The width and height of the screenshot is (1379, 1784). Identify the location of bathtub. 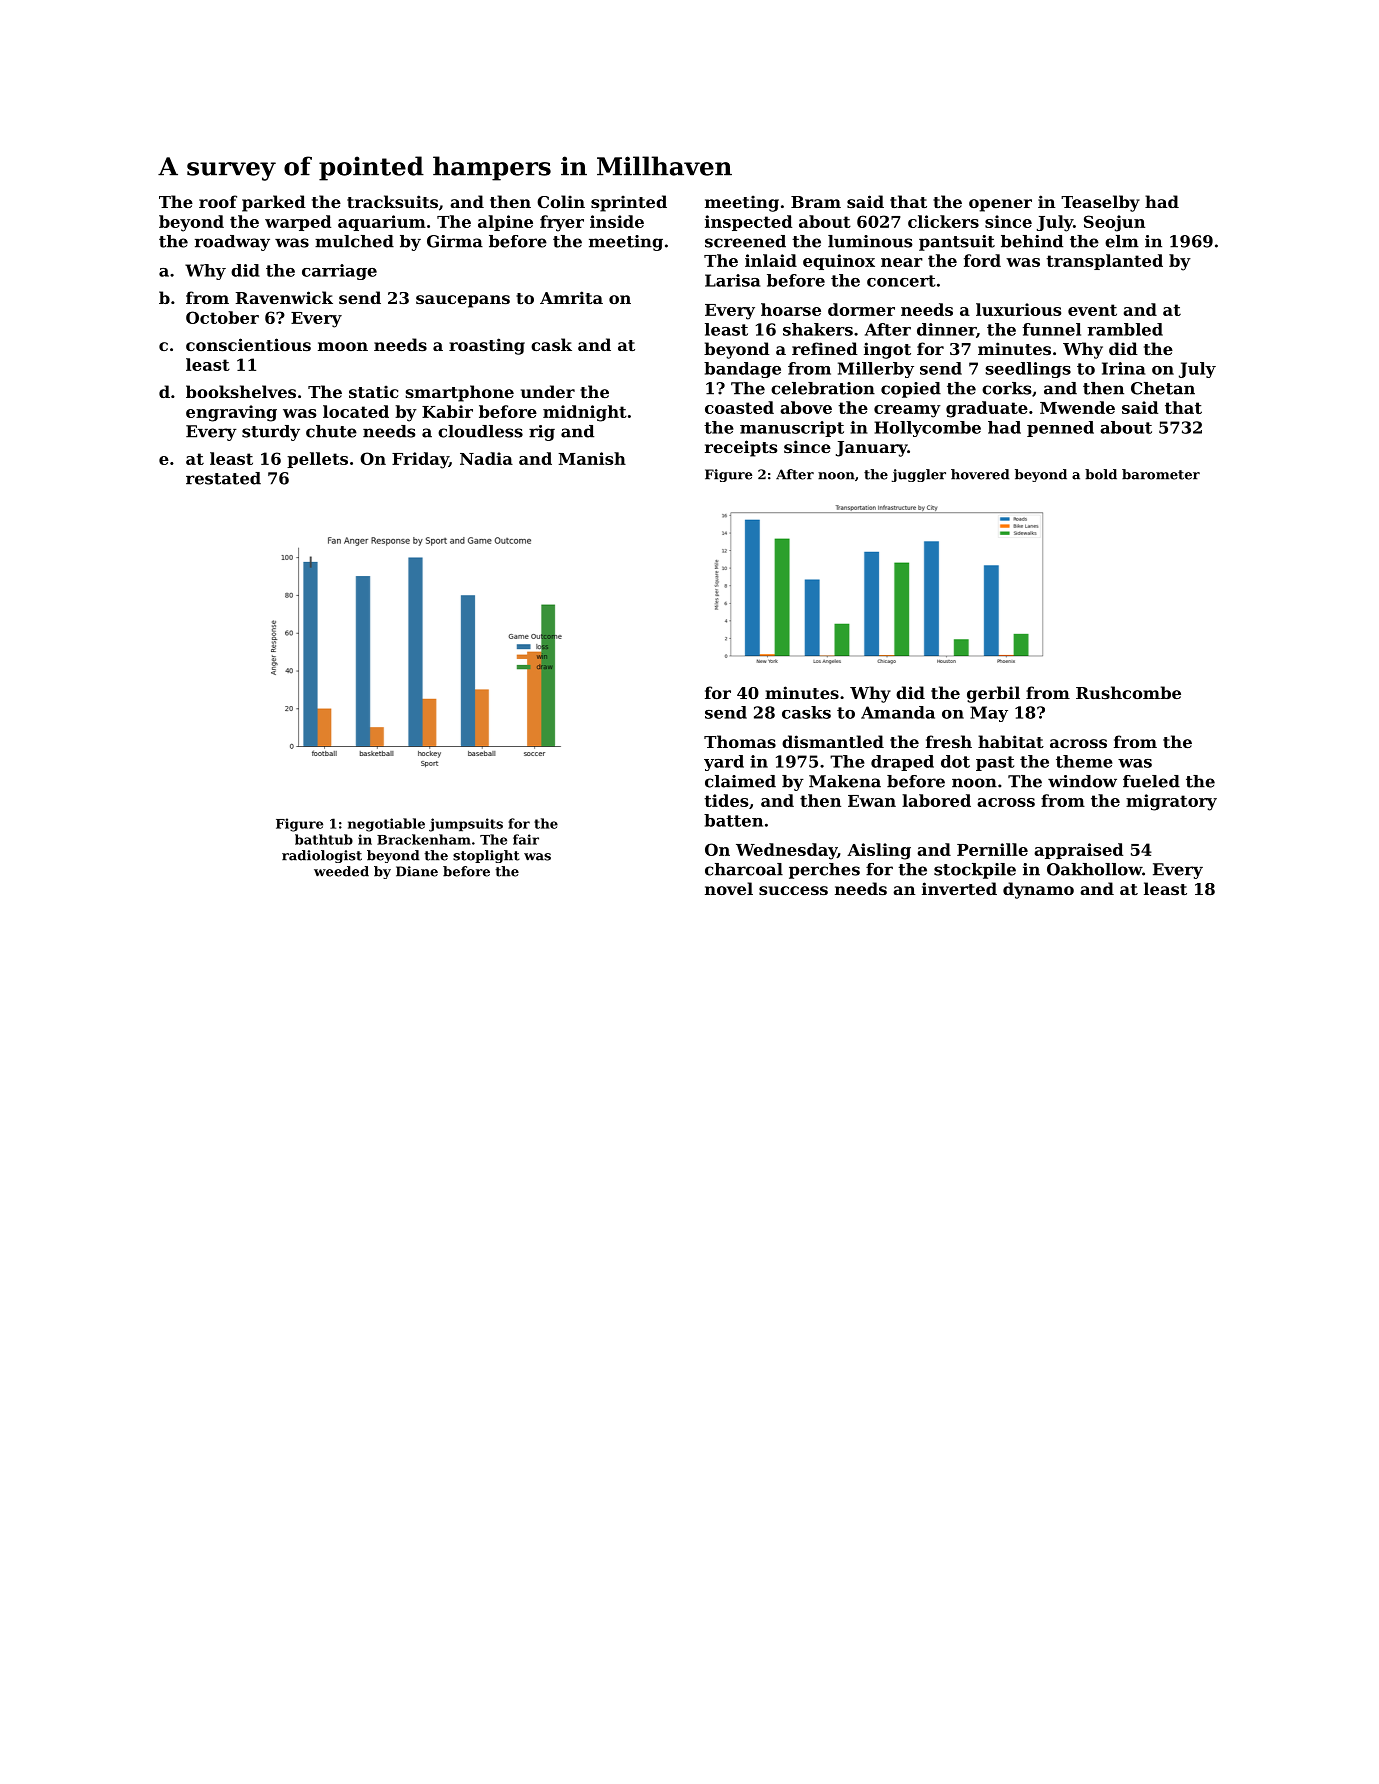
(324, 839).
